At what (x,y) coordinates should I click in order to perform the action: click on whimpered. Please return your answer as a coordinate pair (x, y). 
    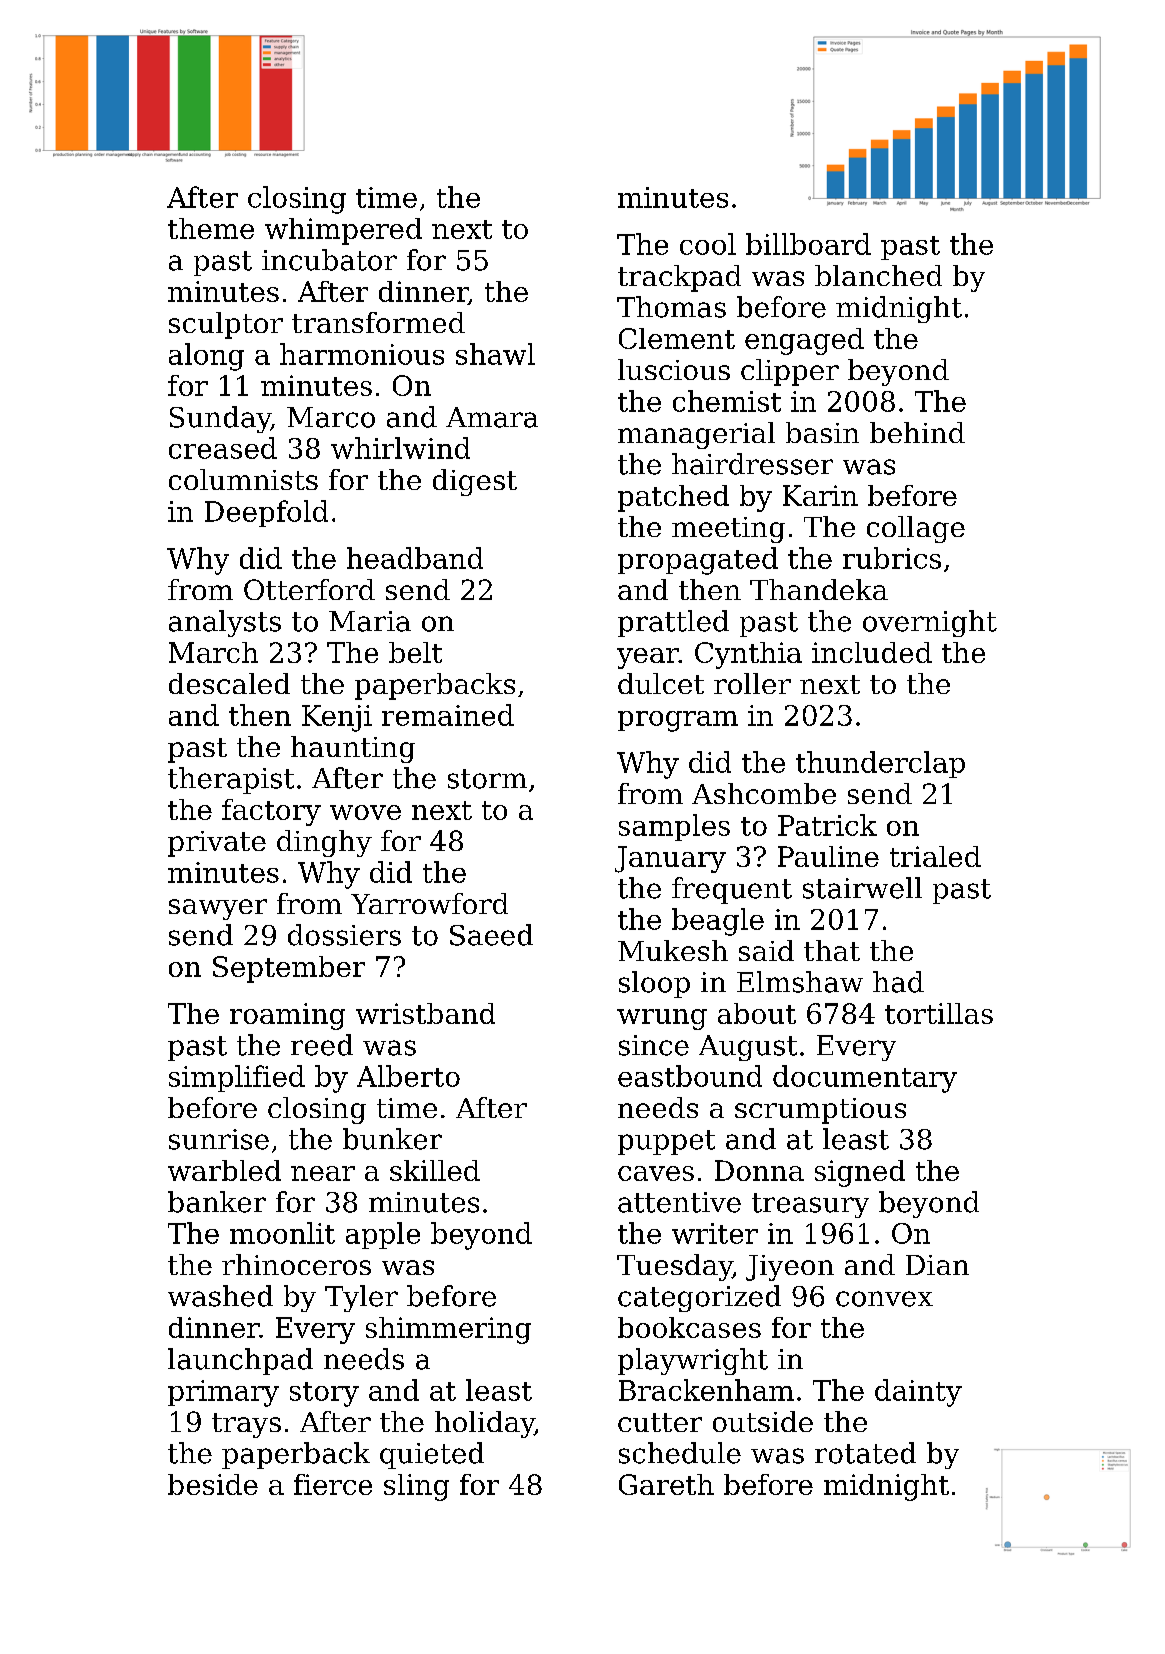
    Looking at the image, I should click on (343, 231).
